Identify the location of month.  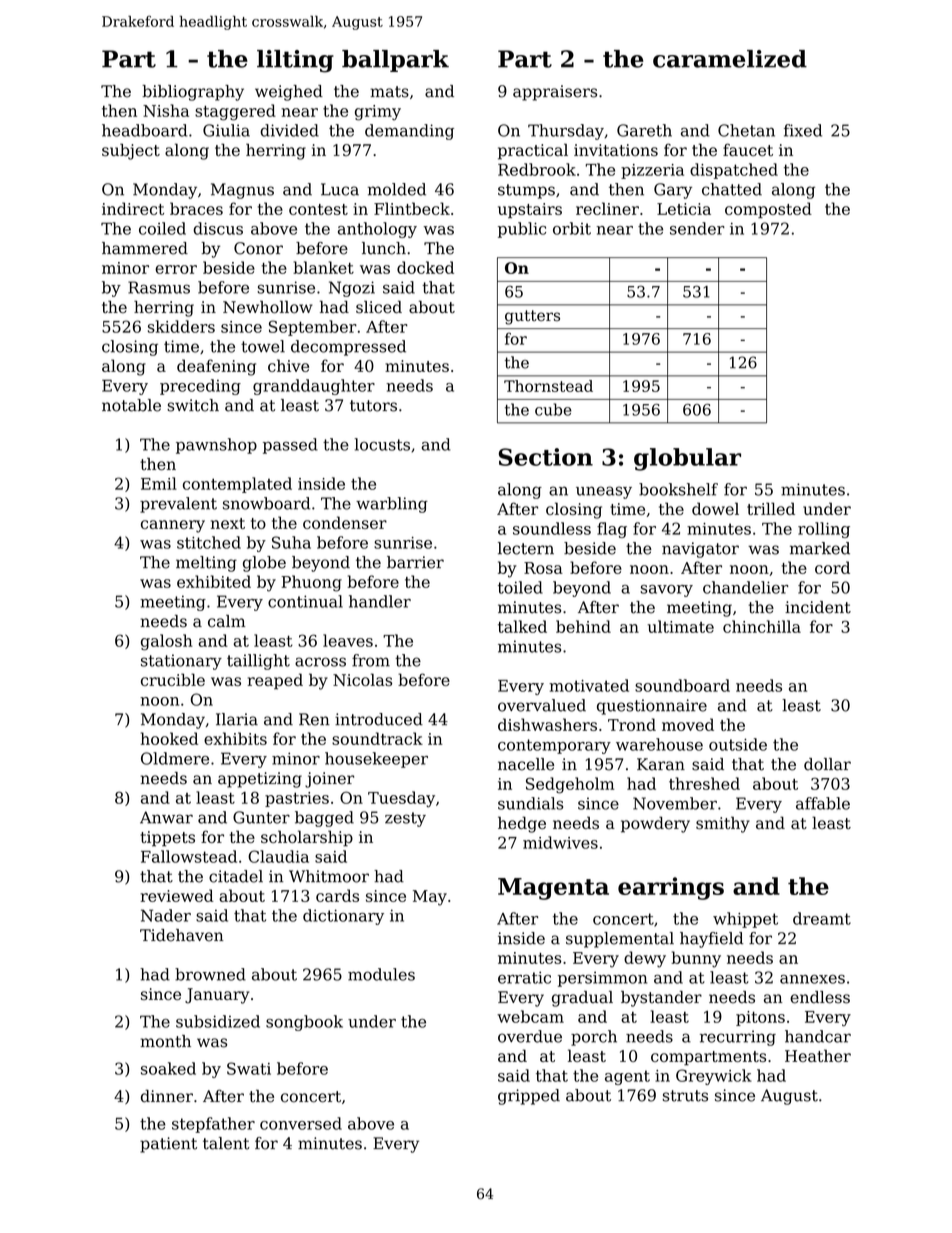
(166, 1041).
